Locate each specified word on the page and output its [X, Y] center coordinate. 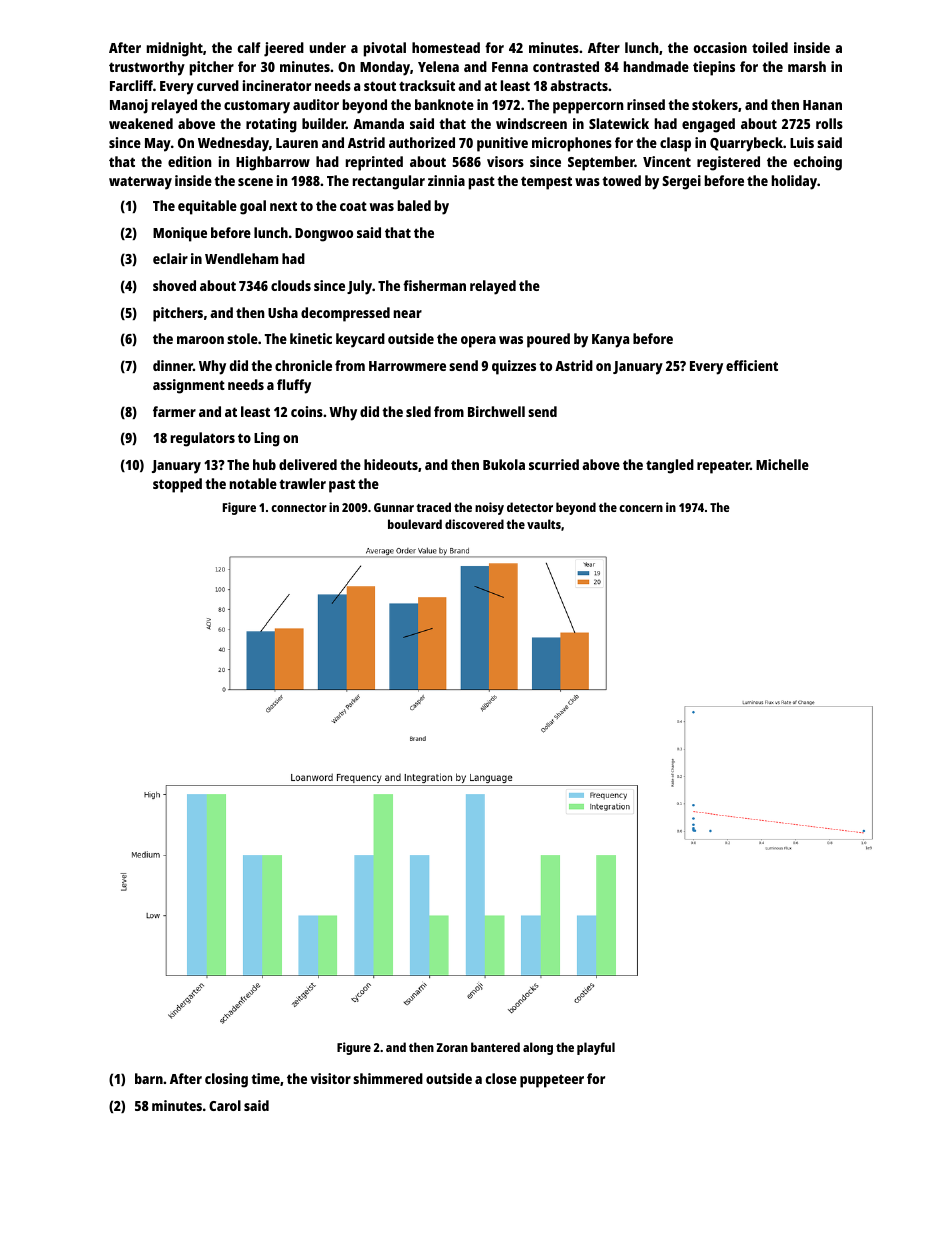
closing [226, 1080]
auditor [316, 104]
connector [299, 508]
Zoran [452, 1047]
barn [149, 1078]
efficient [752, 365]
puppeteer [552, 1081]
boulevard [415, 524]
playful [596, 1048]
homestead [446, 47]
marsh [807, 66]
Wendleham [241, 258]
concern [641, 508]
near [408, 314]
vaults [544, 524]
